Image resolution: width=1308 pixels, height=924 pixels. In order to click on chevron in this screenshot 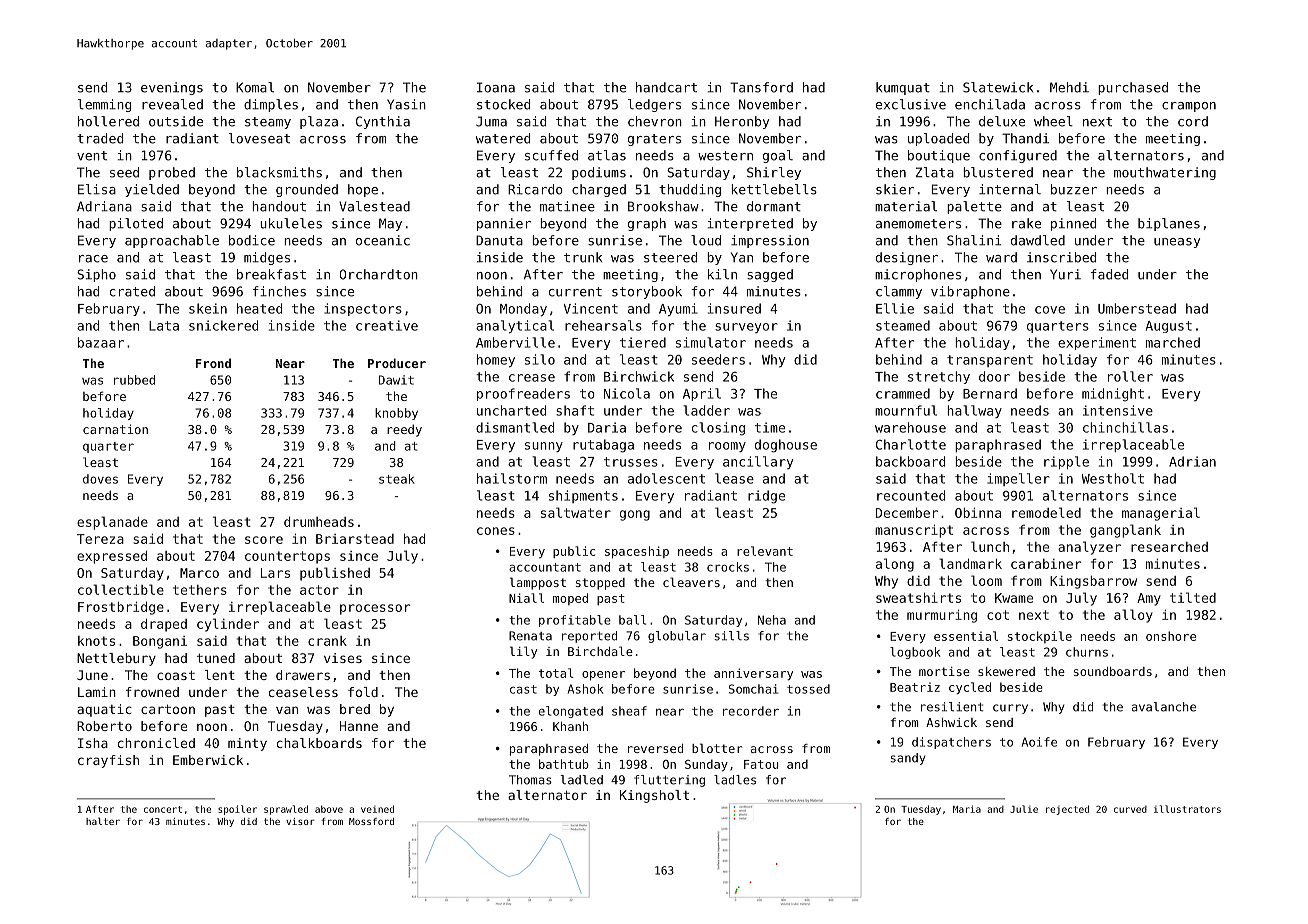, I will do `click(655, 121)`.
